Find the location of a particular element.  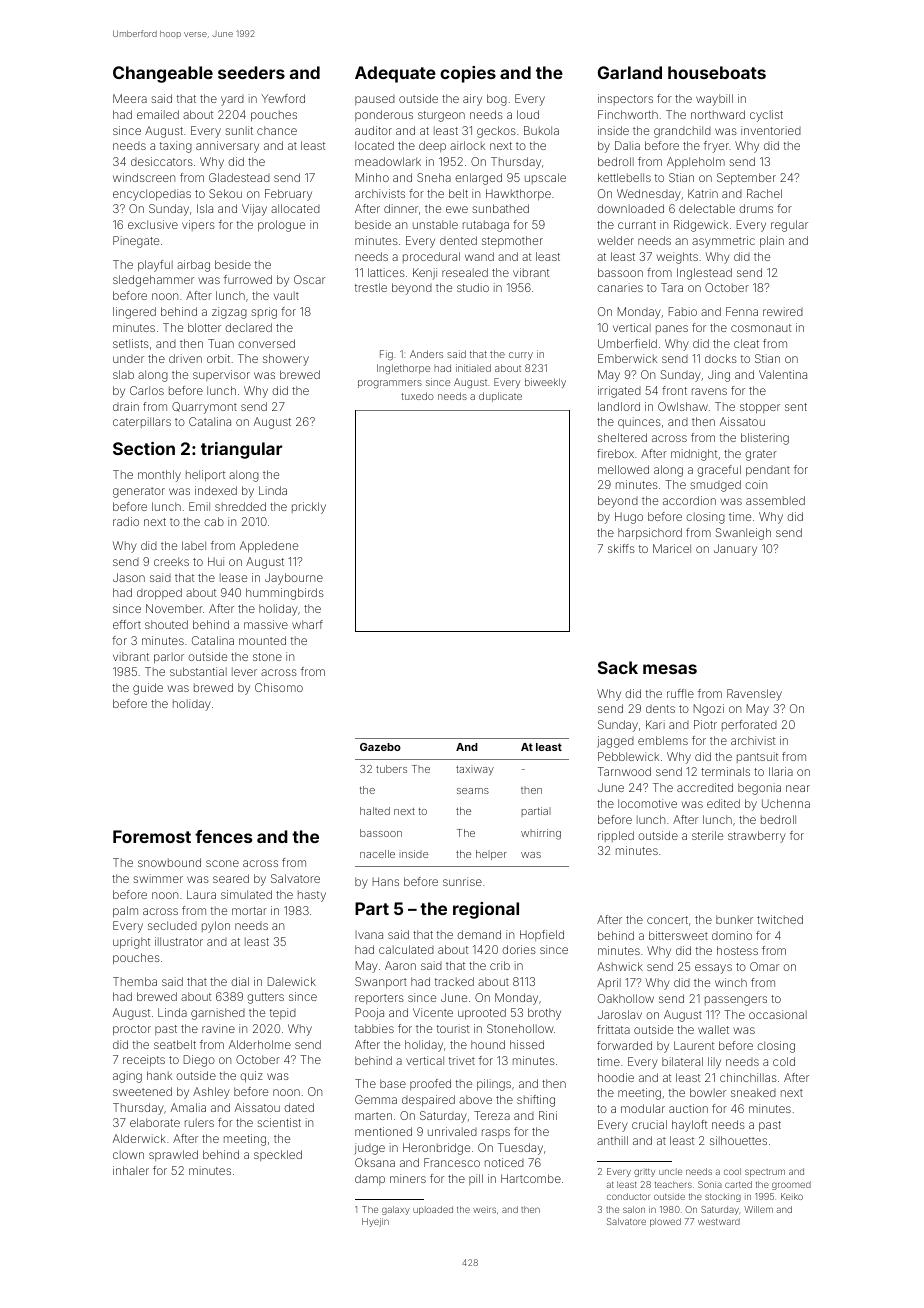

Ilaria is located at coordinates (781, 771).
